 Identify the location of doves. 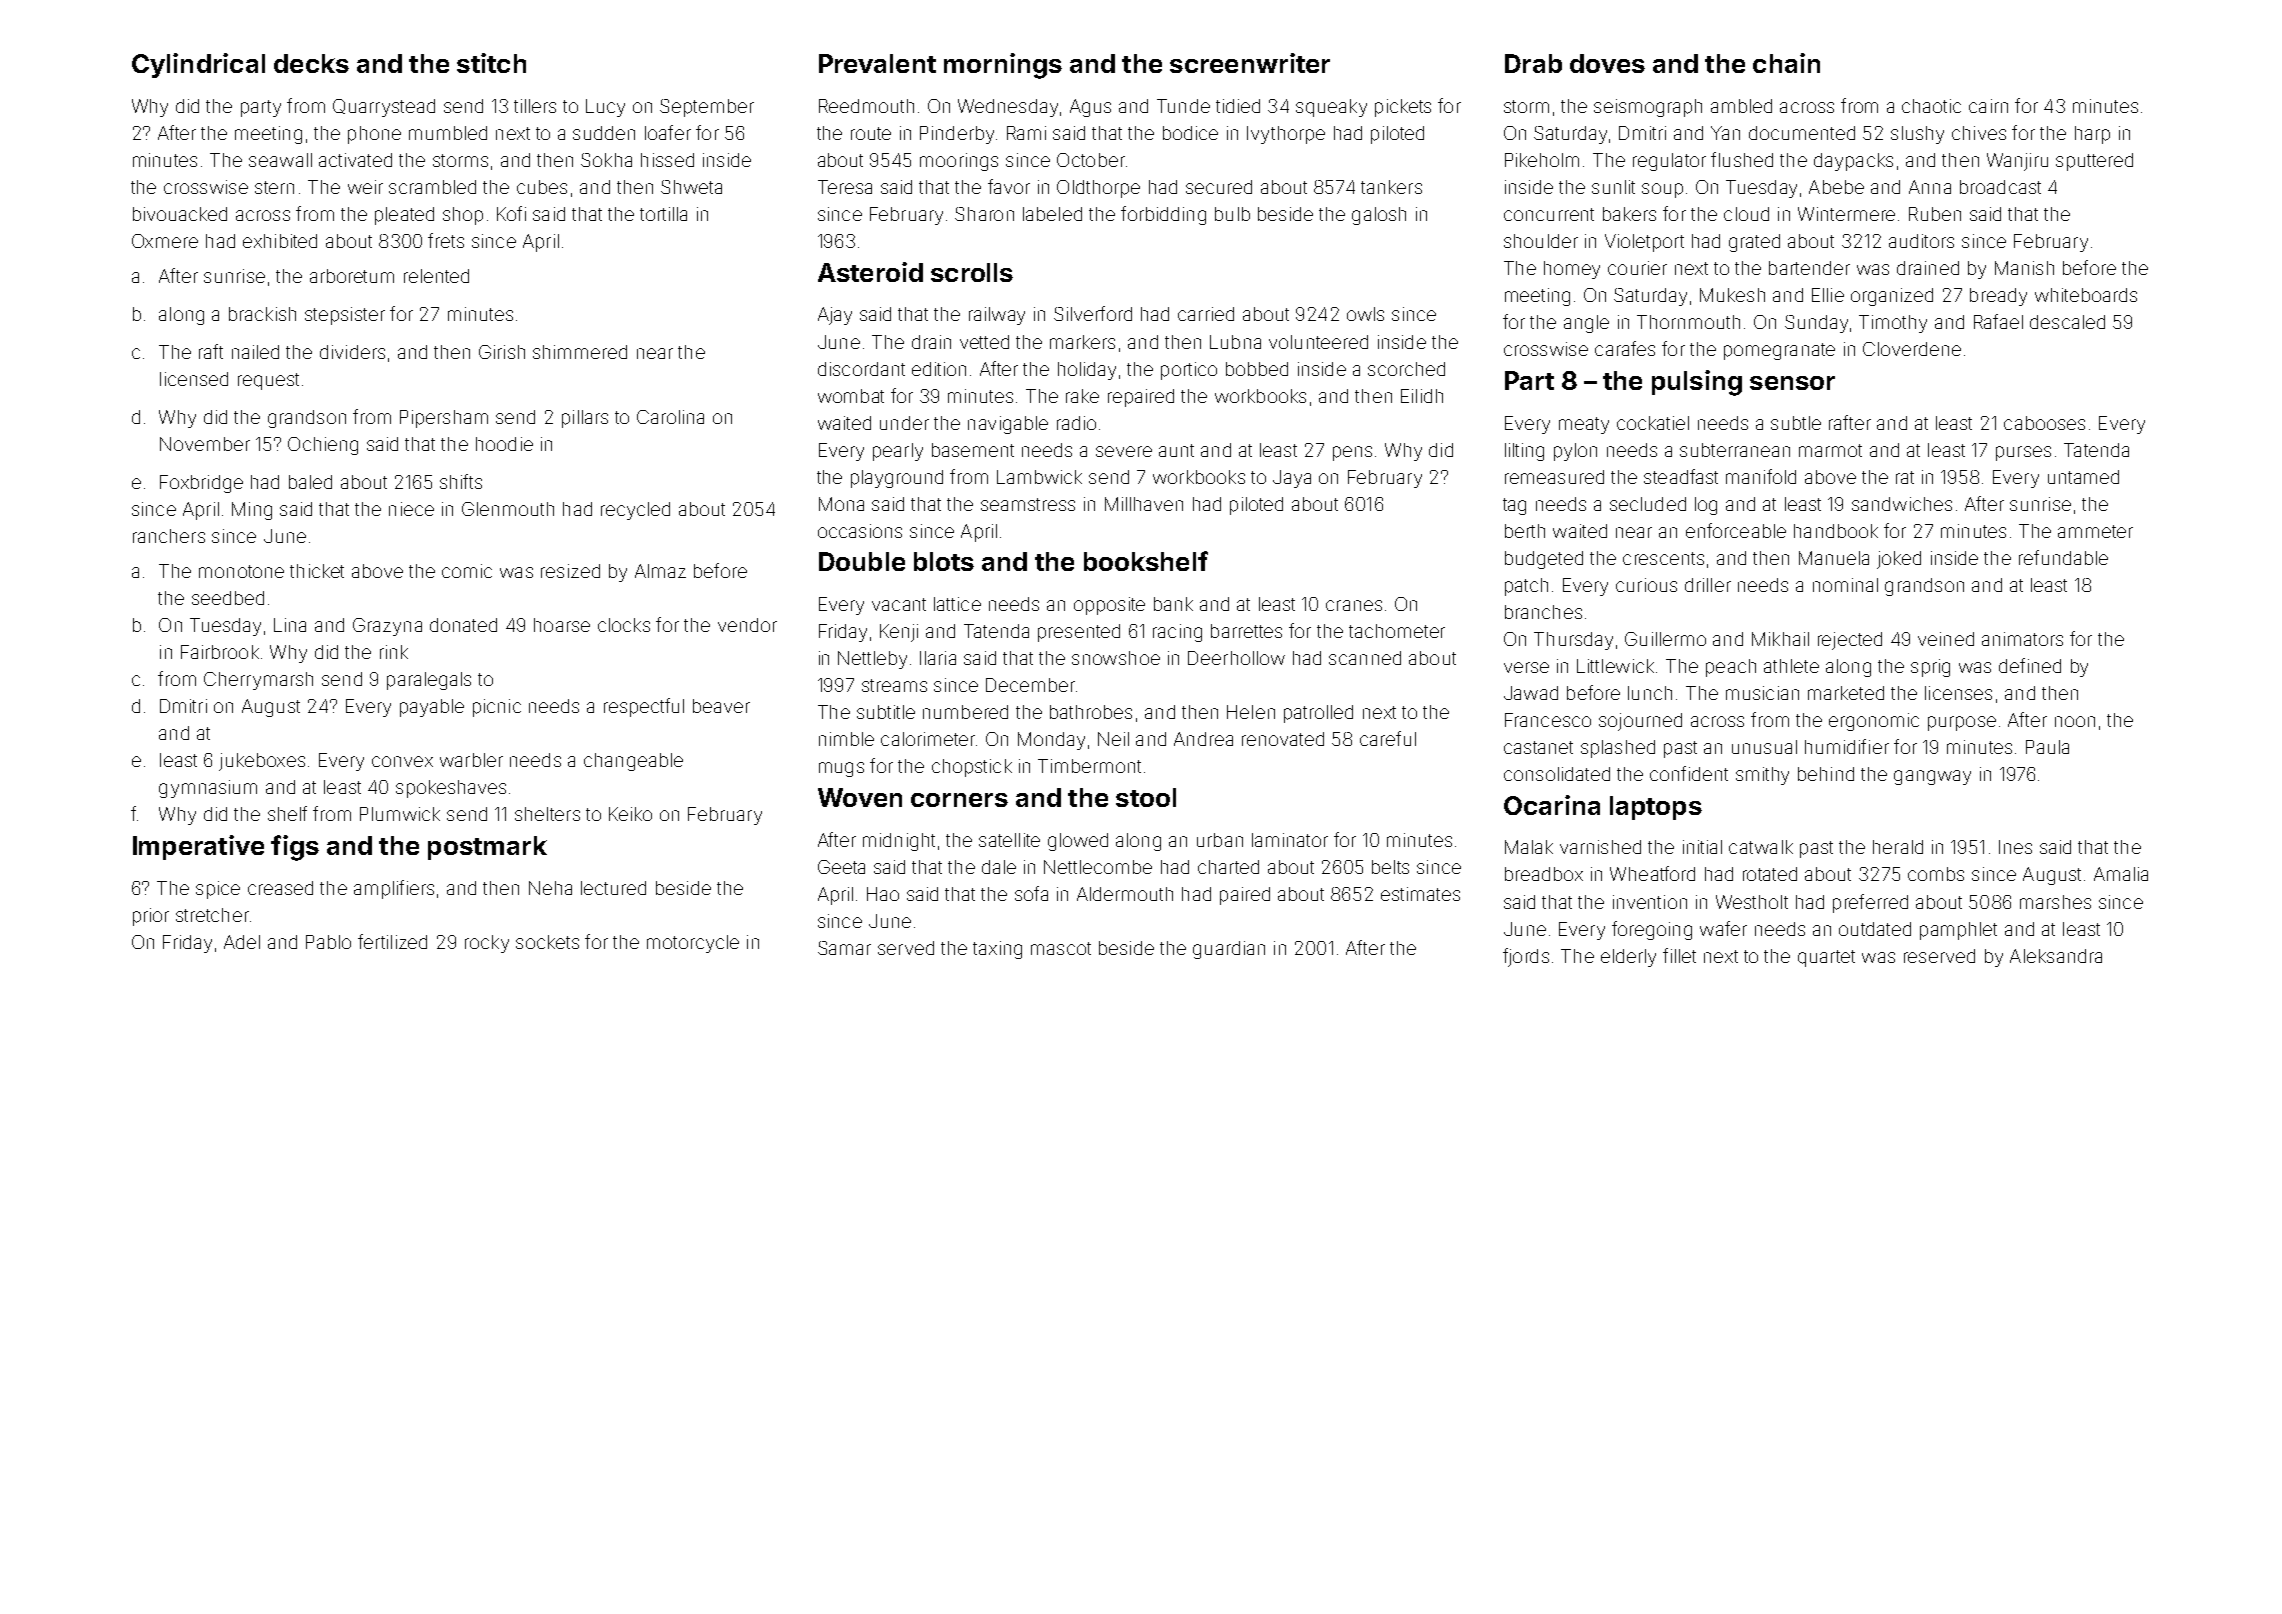
(1607, 63).
